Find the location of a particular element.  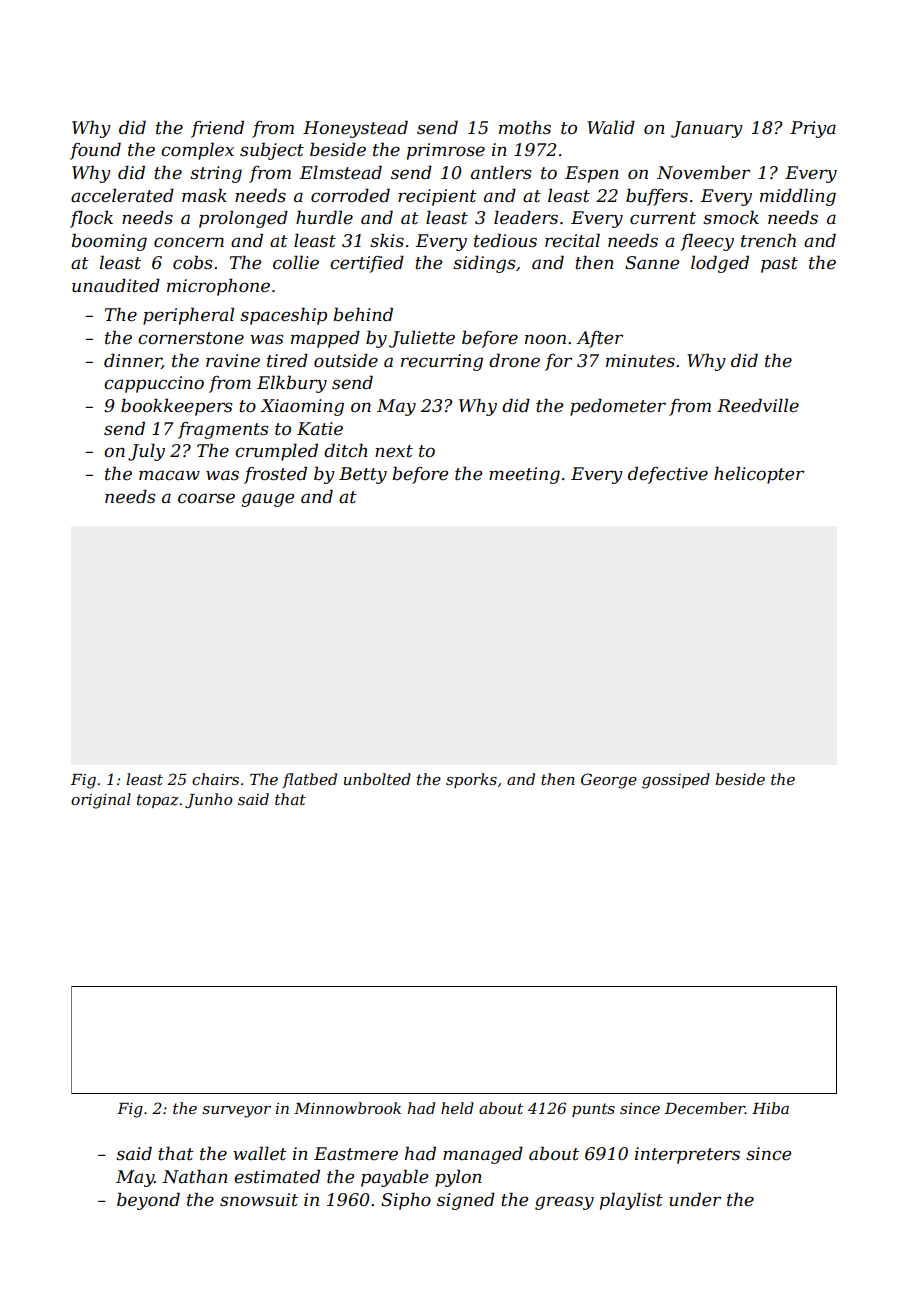

July is located at coordinates (146, 452).
